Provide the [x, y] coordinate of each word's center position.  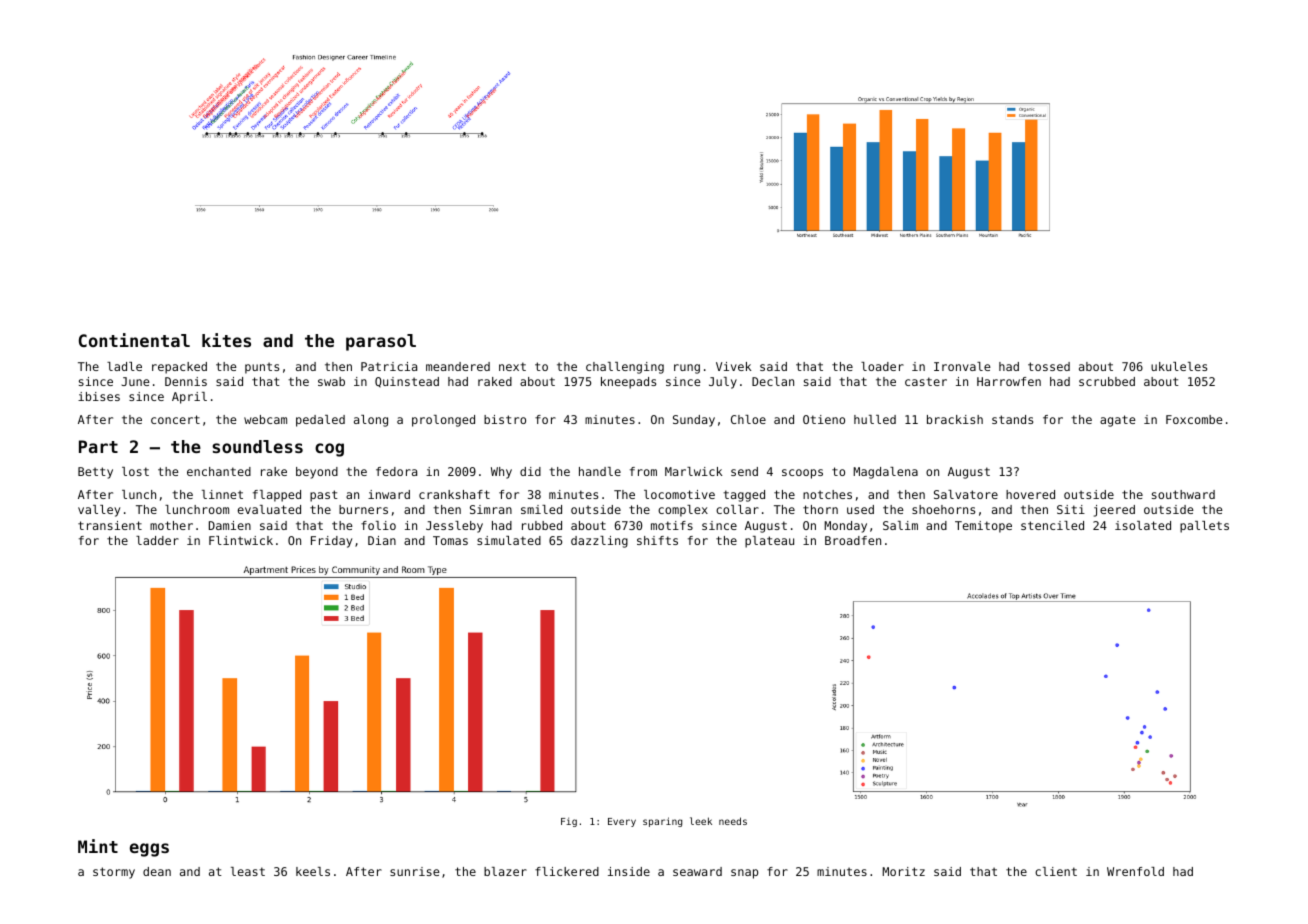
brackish [955, 419]
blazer [505, 871]
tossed [1049, 366]
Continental [134, 340]
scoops [802, 474]
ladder [157, 540]
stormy [114, 873]
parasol [381, 342]
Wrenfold [1135, 871]
